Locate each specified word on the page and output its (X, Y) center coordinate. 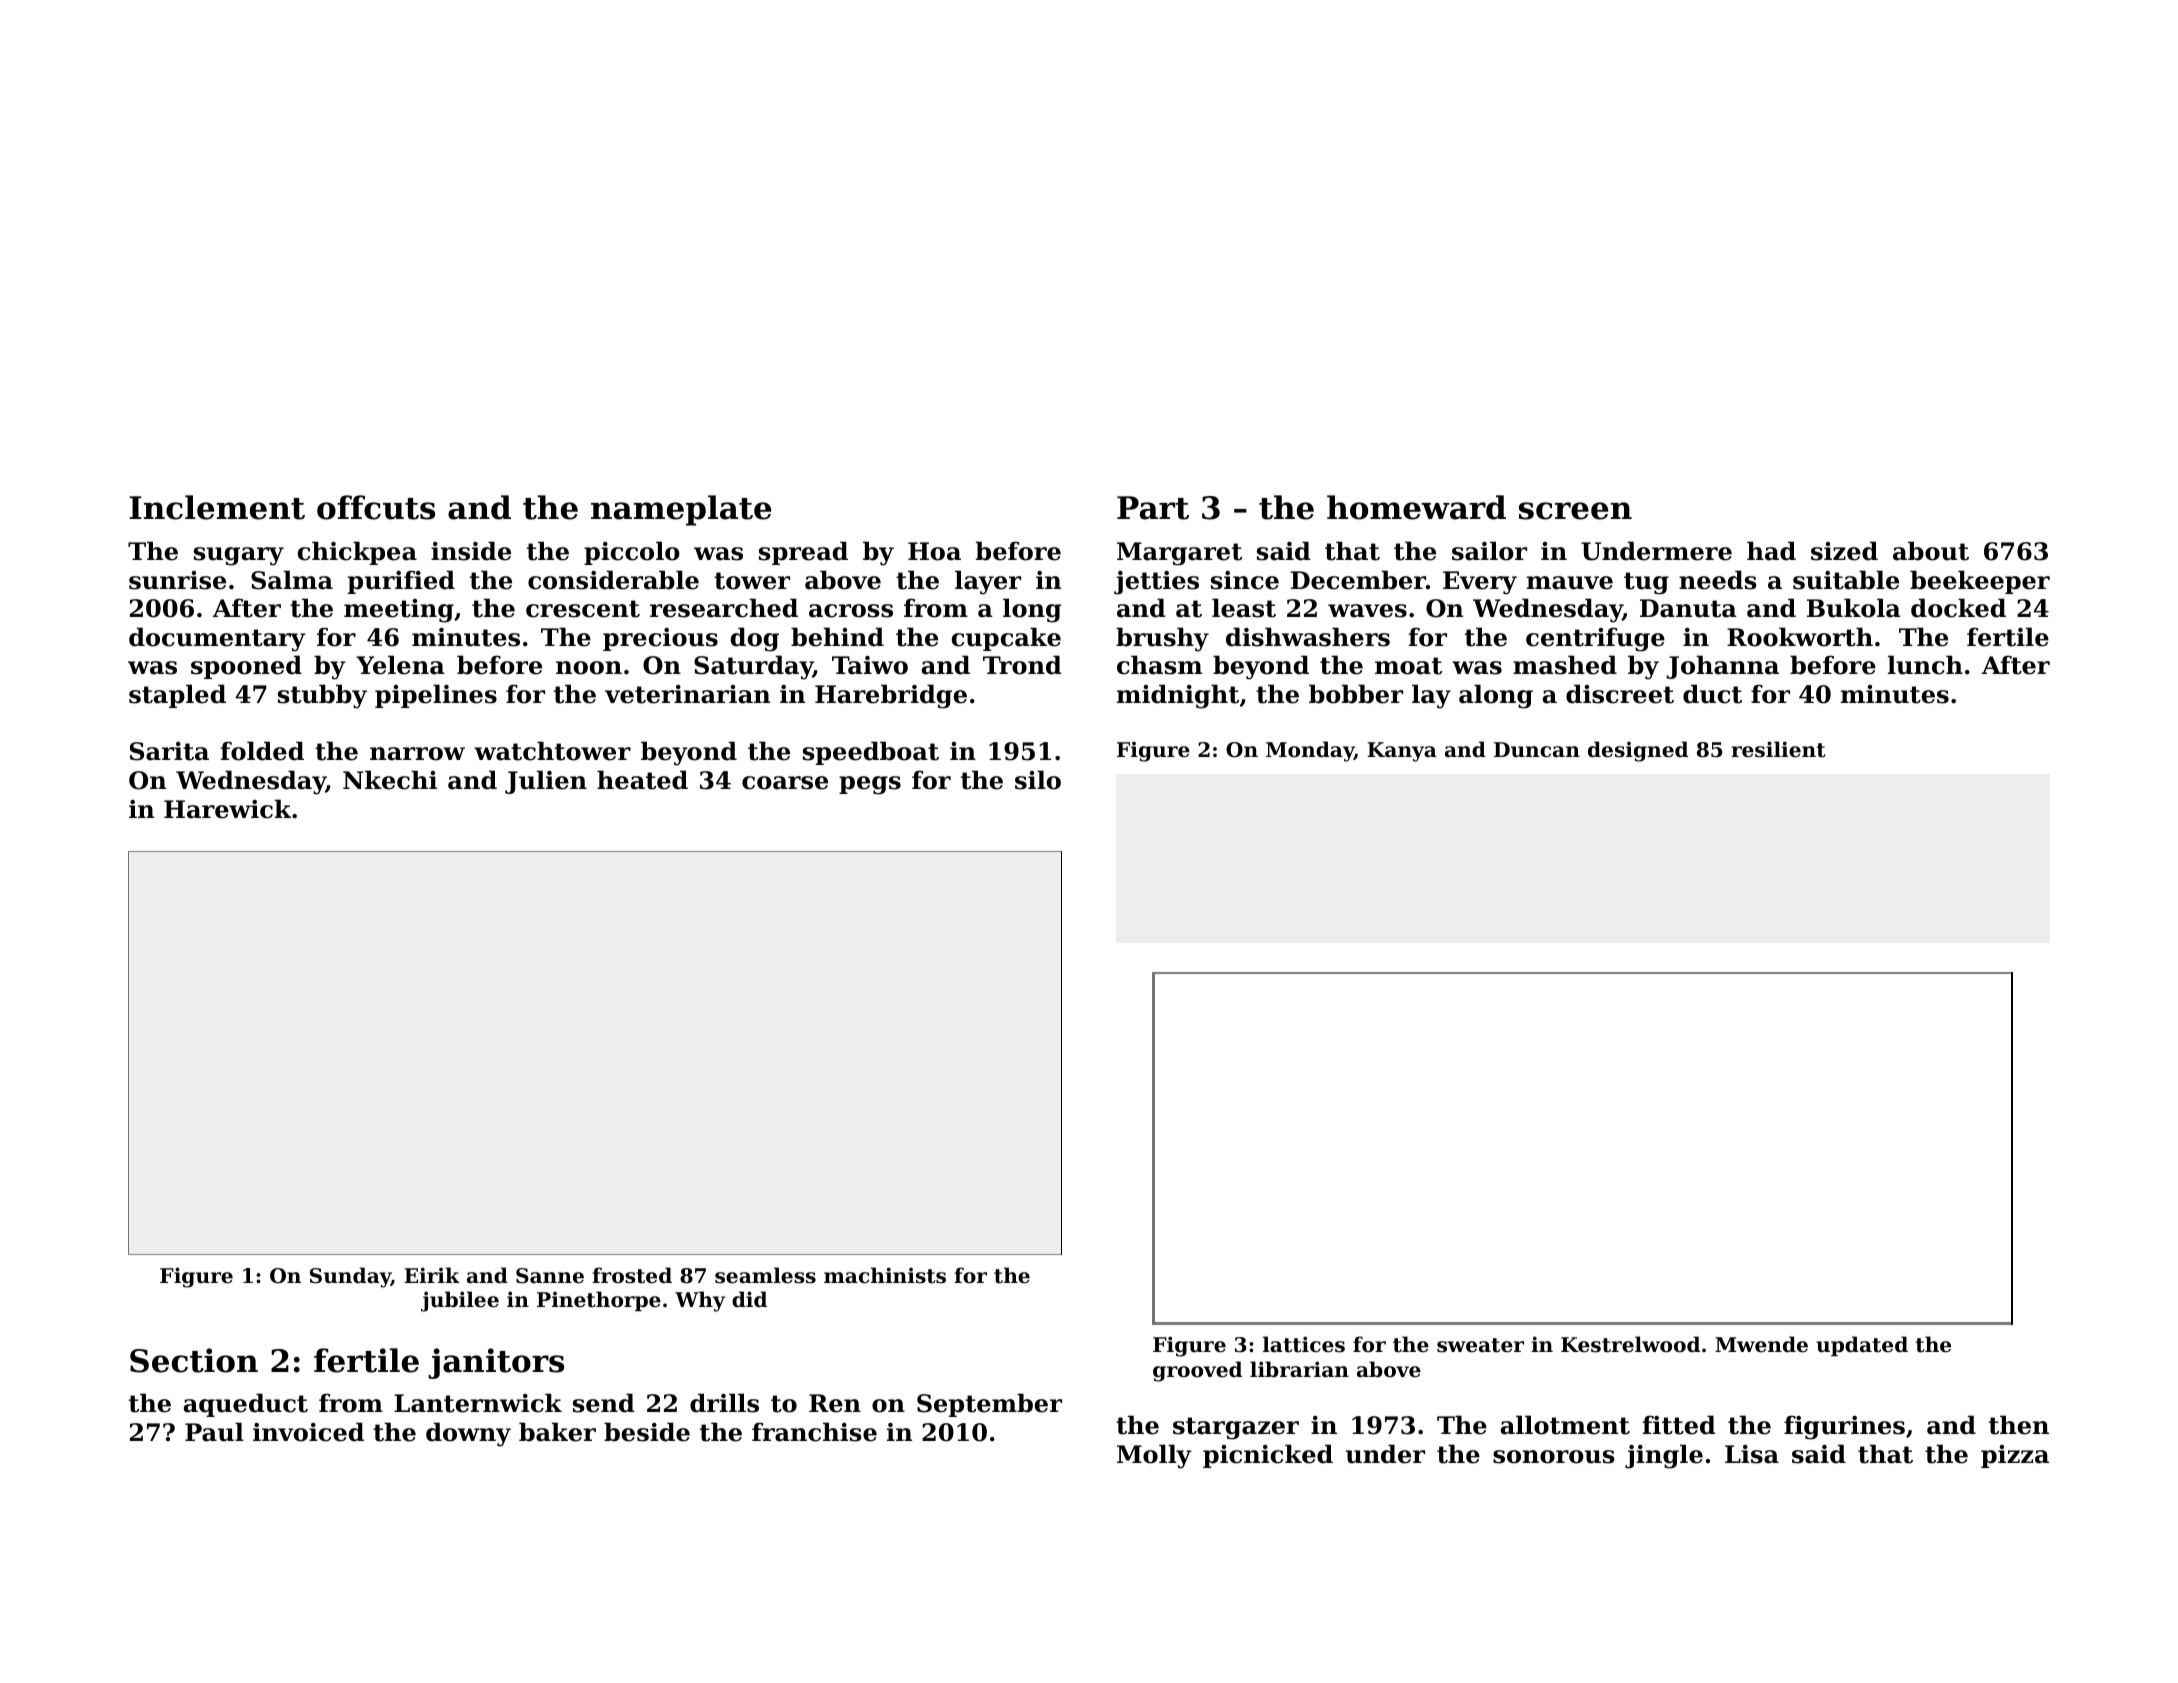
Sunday (350, 1277)
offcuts (376, 507)
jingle (1664, 1456)
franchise (814, 1432)
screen (1575, 511)
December (1358, 580)
